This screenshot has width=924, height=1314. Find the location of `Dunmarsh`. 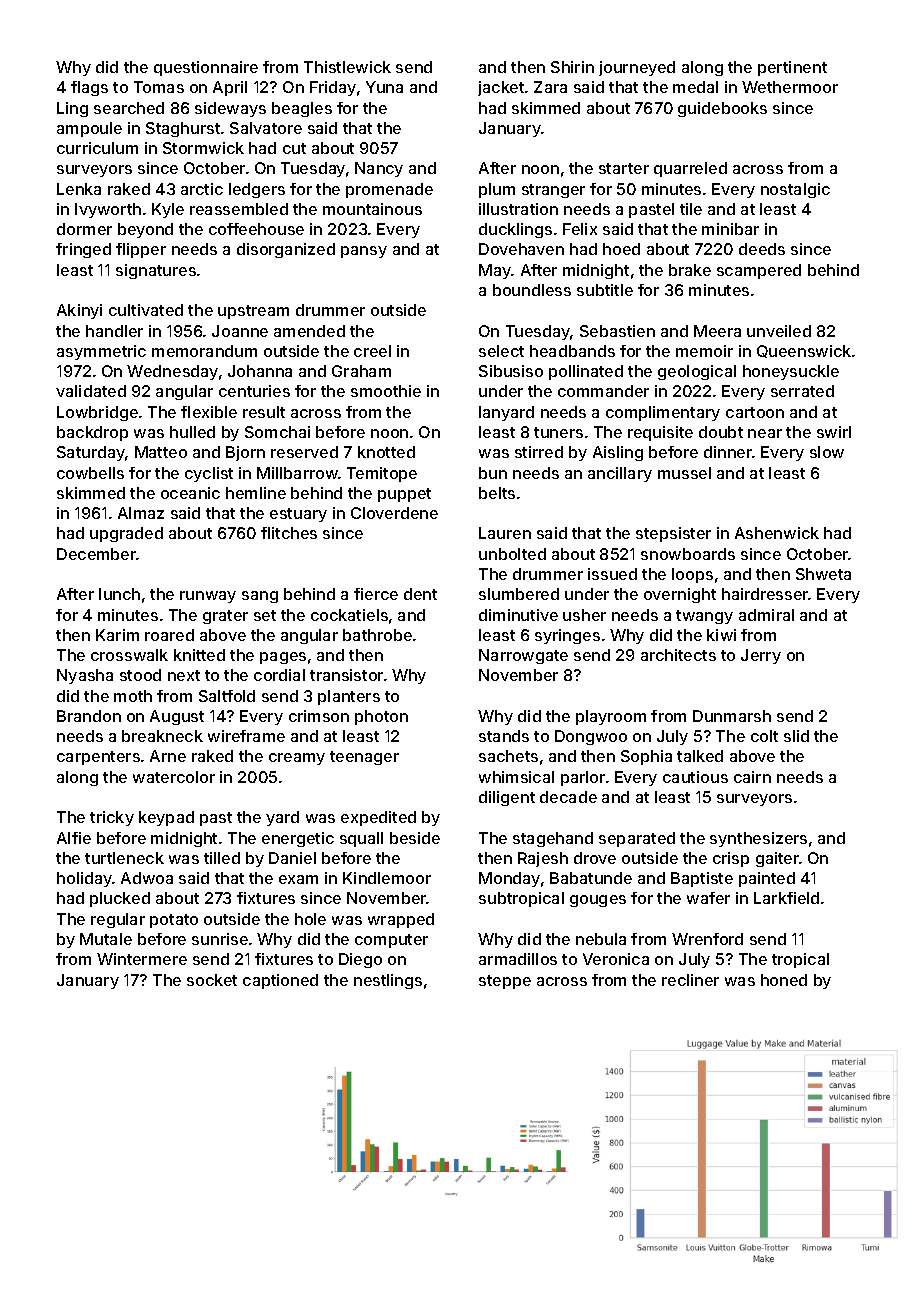

Dunmarsh is located at coordinates (732, 716).
